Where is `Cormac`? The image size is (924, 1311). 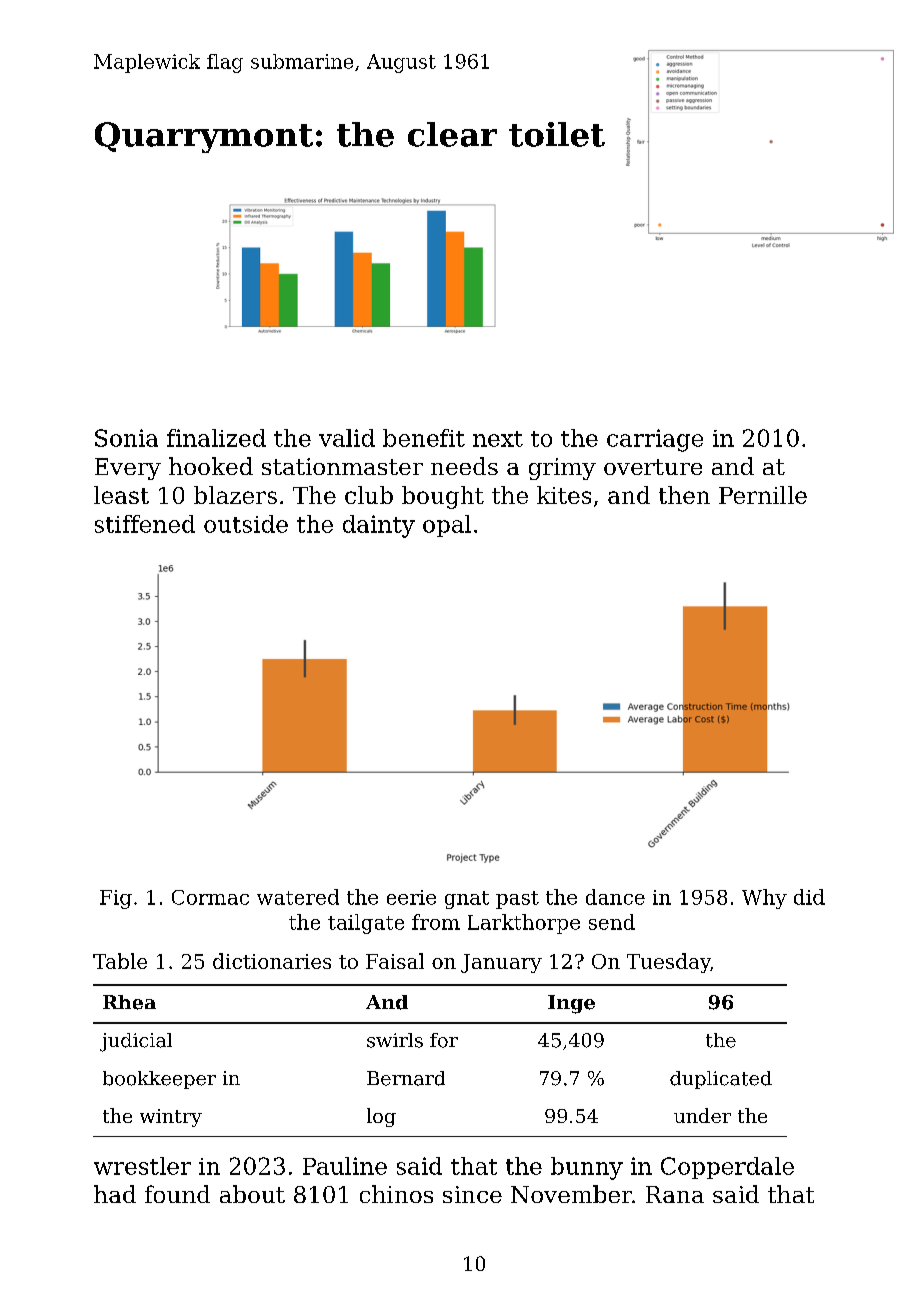 Cormac is located at coordinates (210, 897).
